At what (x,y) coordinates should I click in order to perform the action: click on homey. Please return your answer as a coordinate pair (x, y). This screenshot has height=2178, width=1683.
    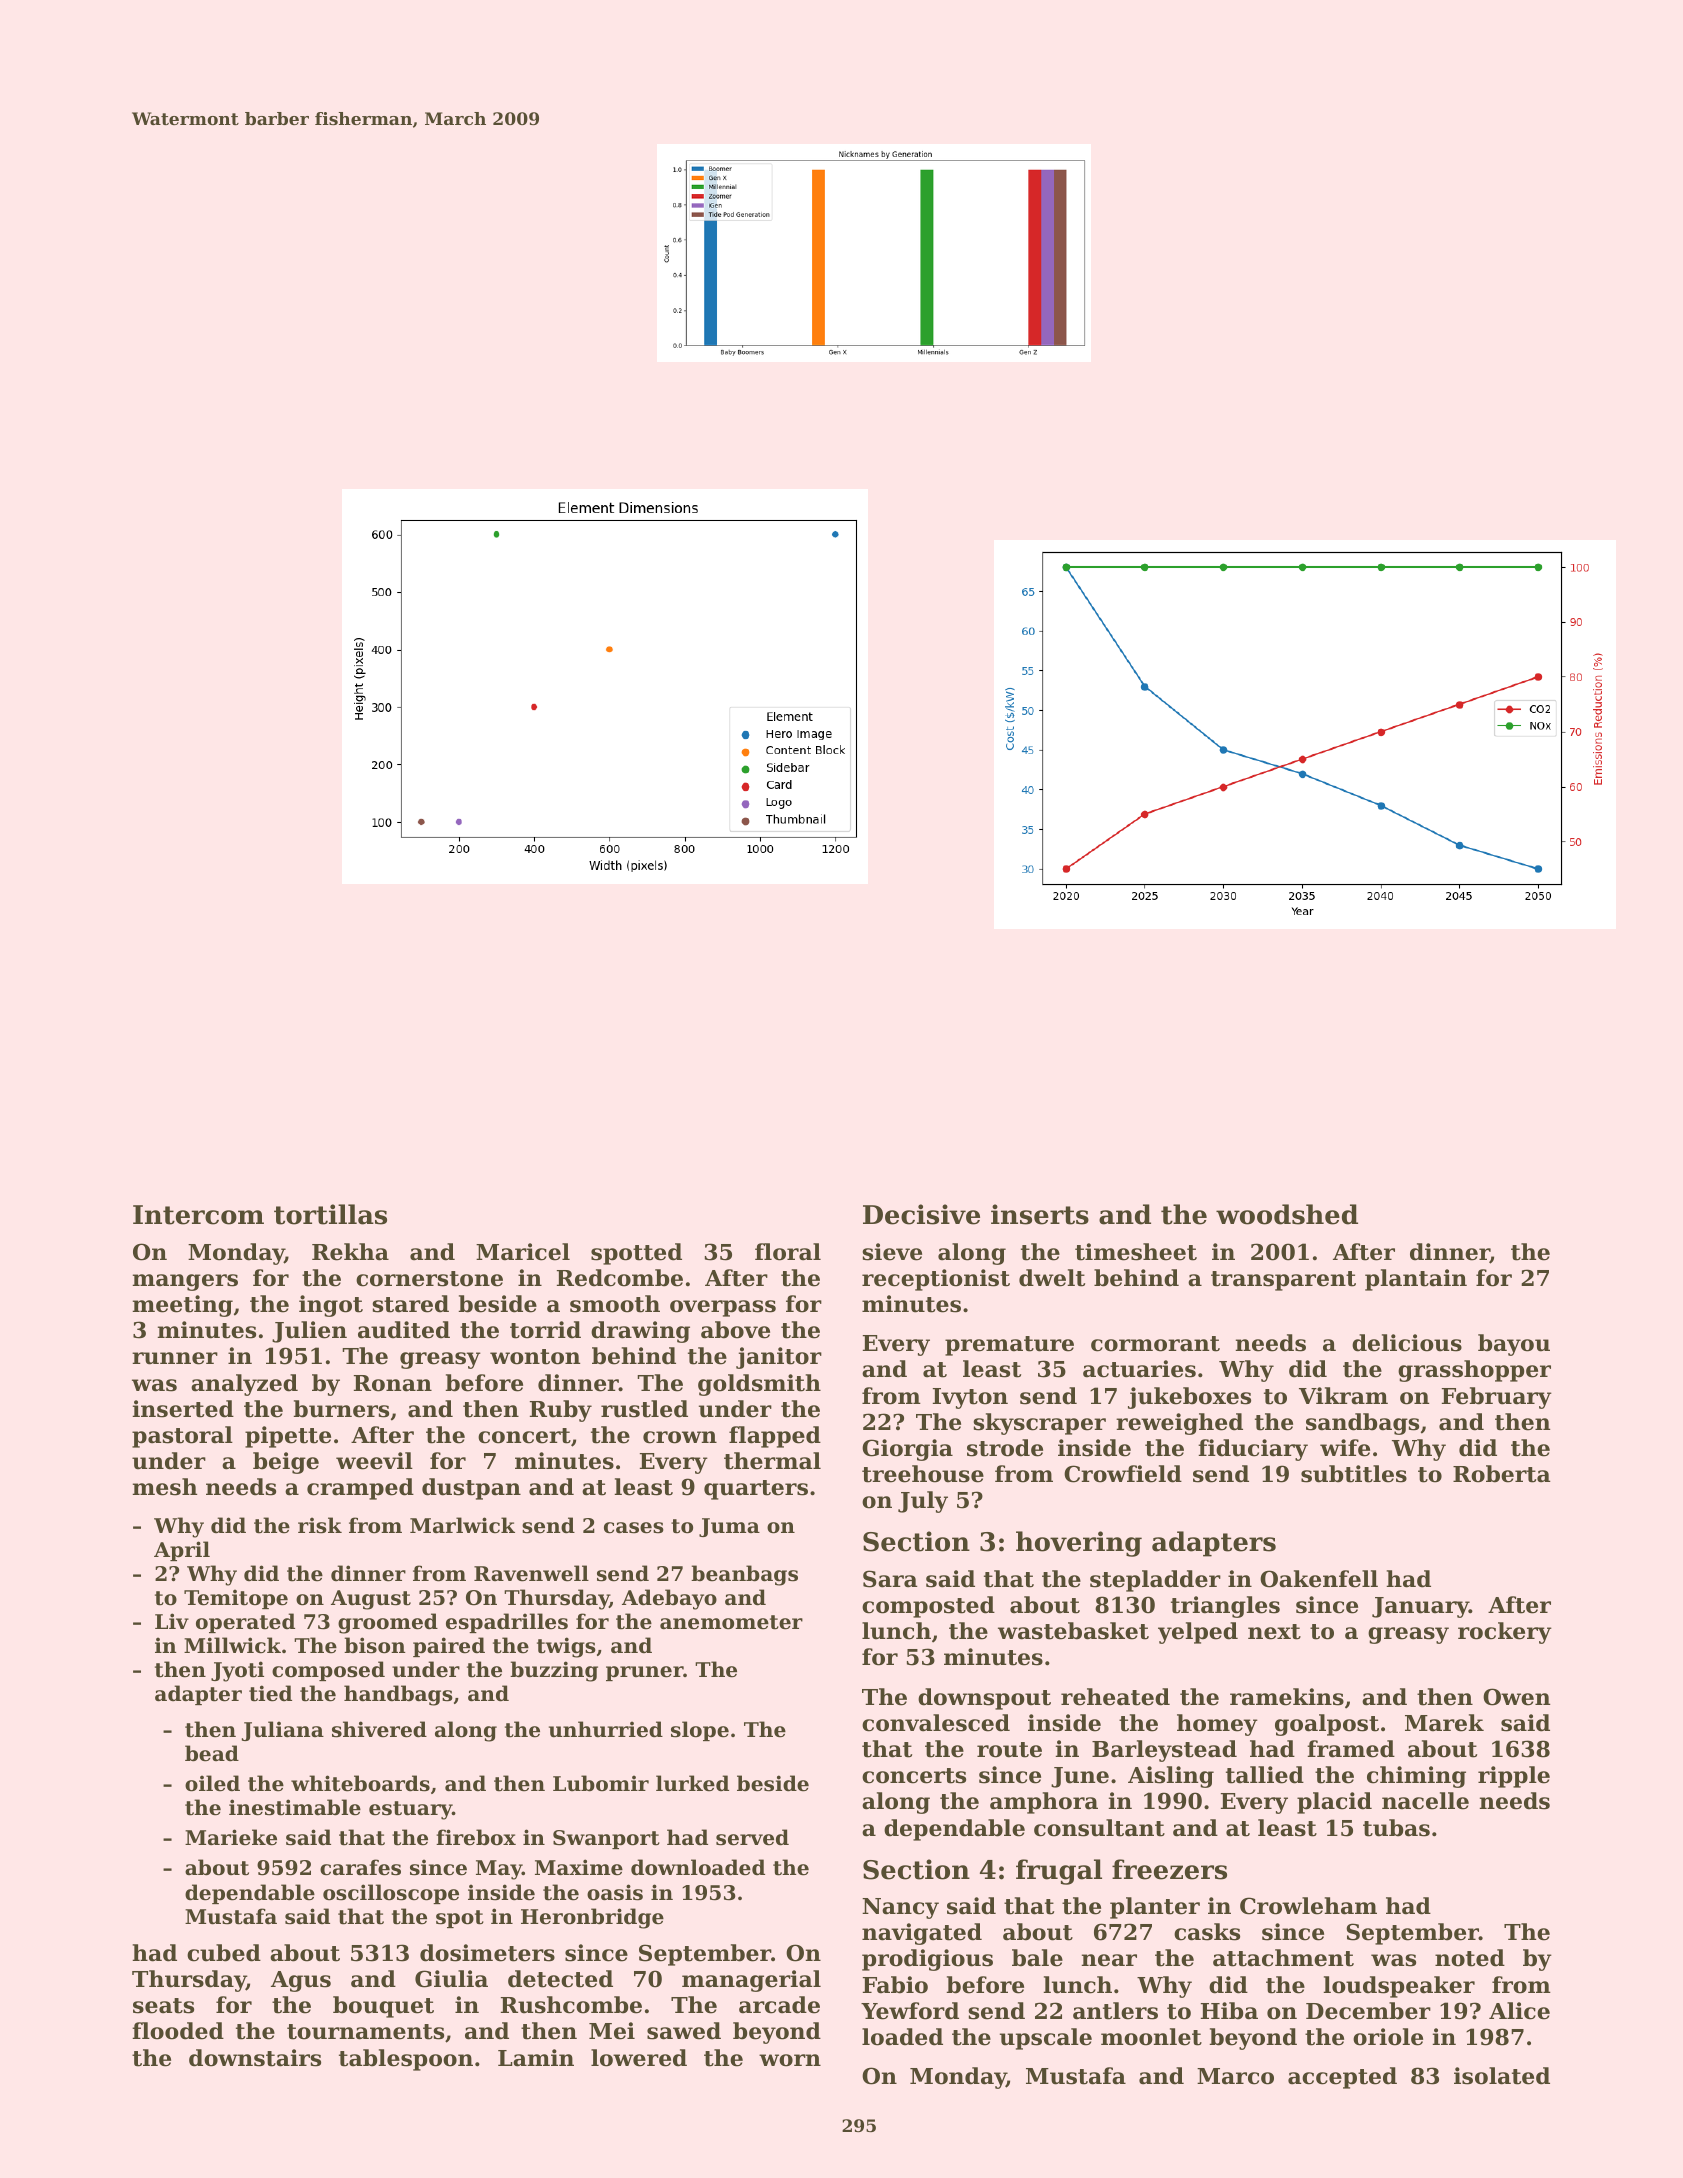
    Looking at the image, I should click on (1217, 1725).
